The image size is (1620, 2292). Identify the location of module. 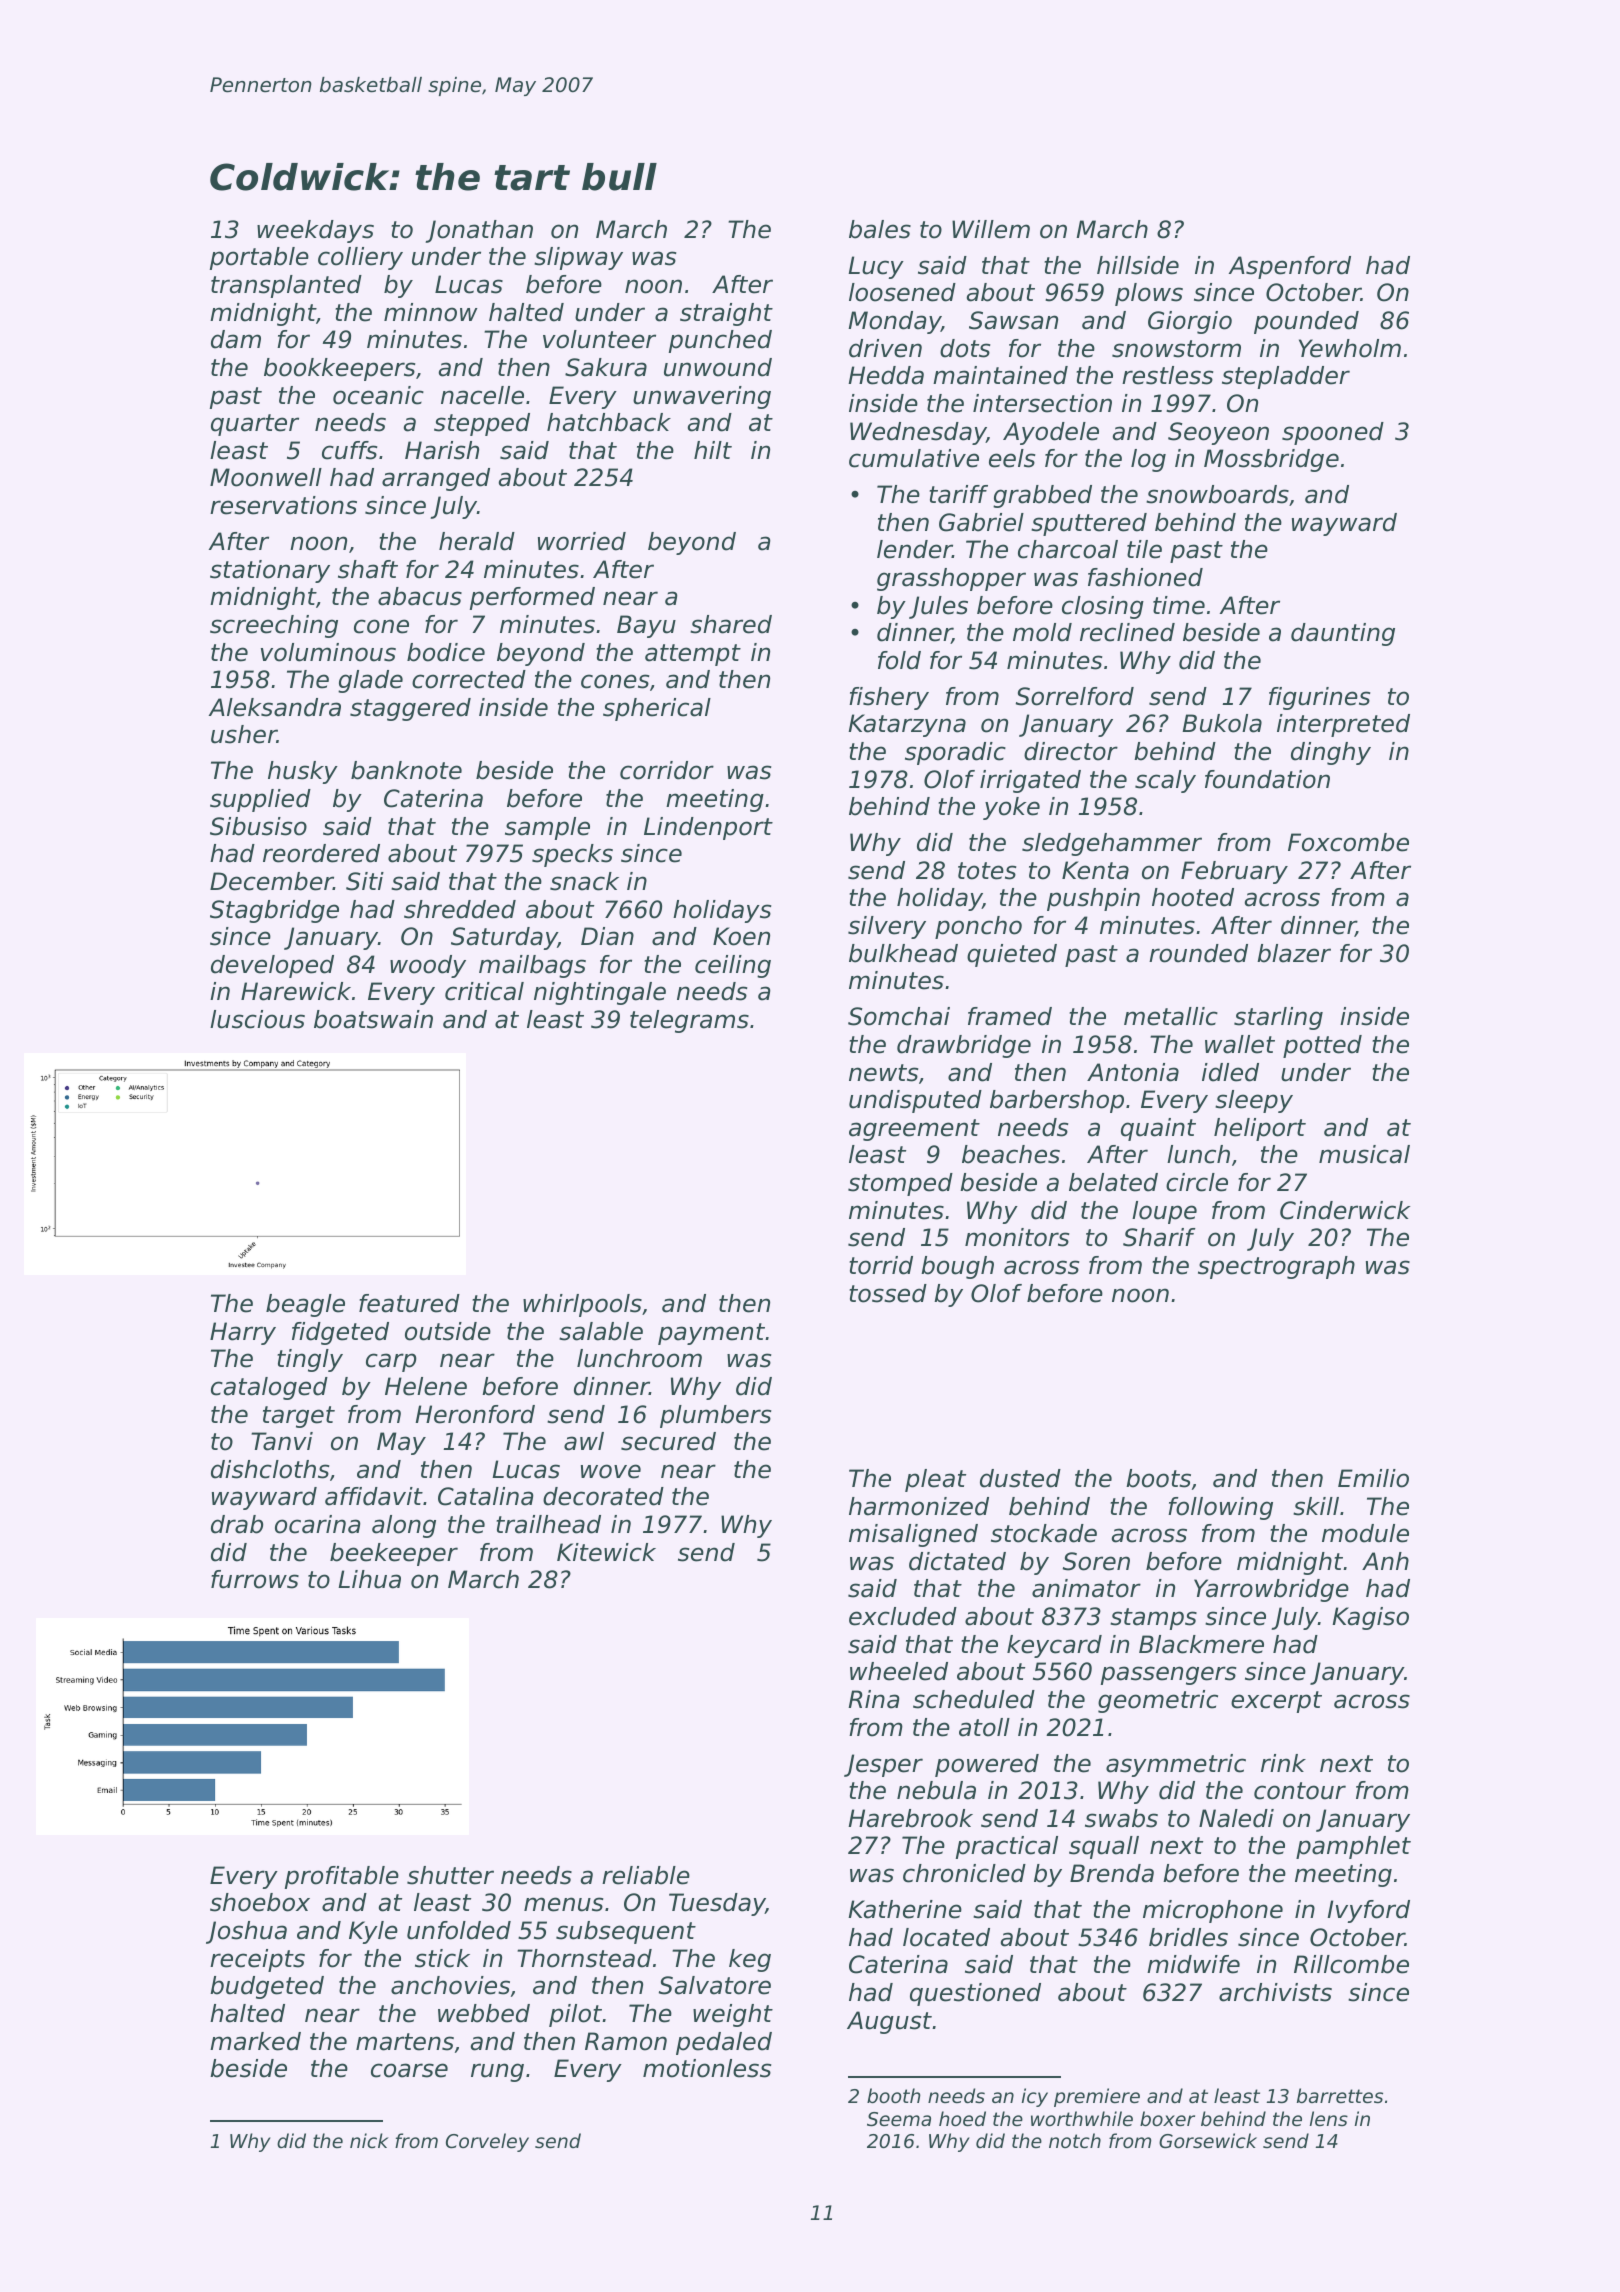
(1365, 1533).
